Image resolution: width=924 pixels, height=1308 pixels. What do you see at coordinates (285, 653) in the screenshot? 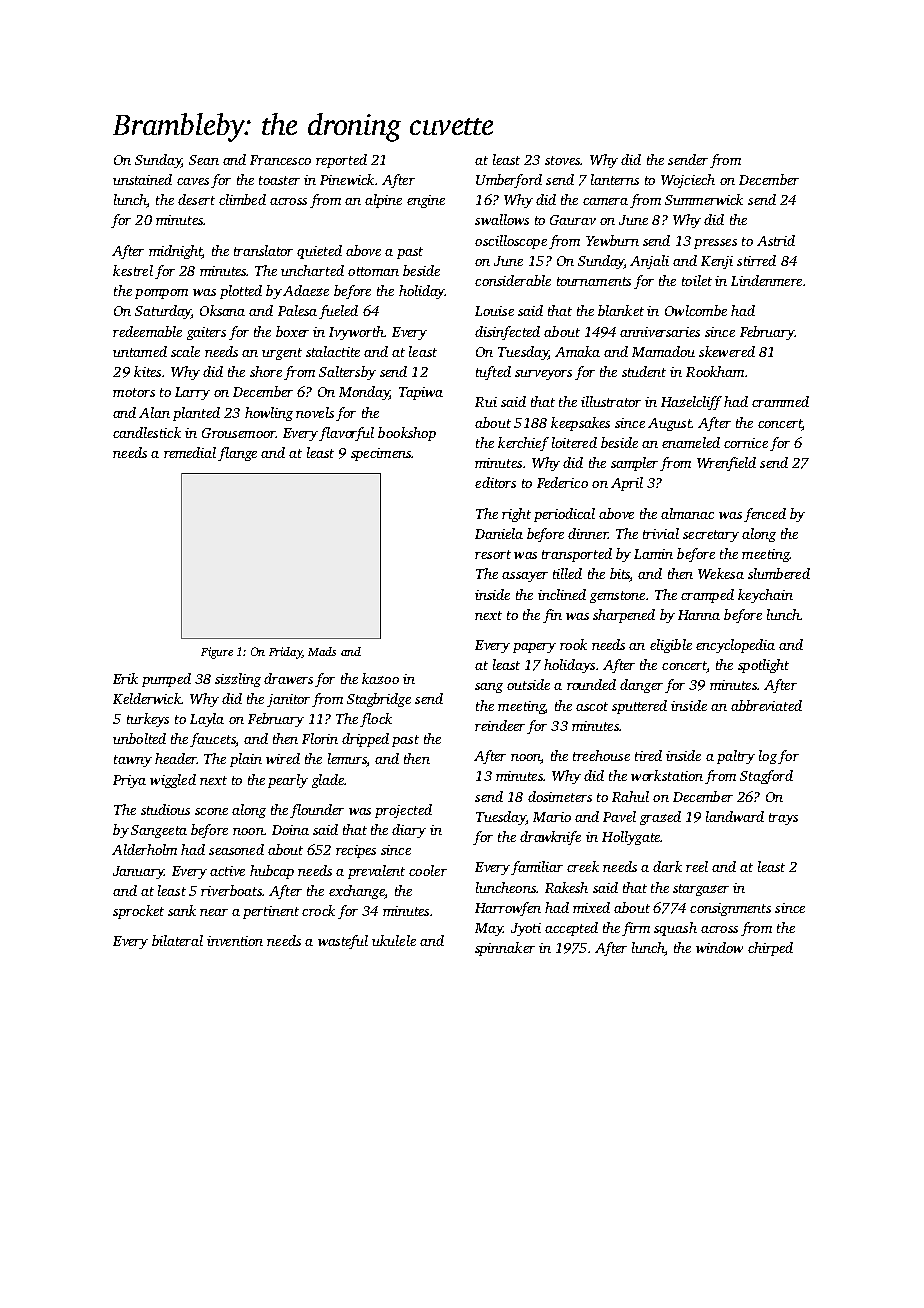
I see `Friday` at bounding box center [285, 653].
